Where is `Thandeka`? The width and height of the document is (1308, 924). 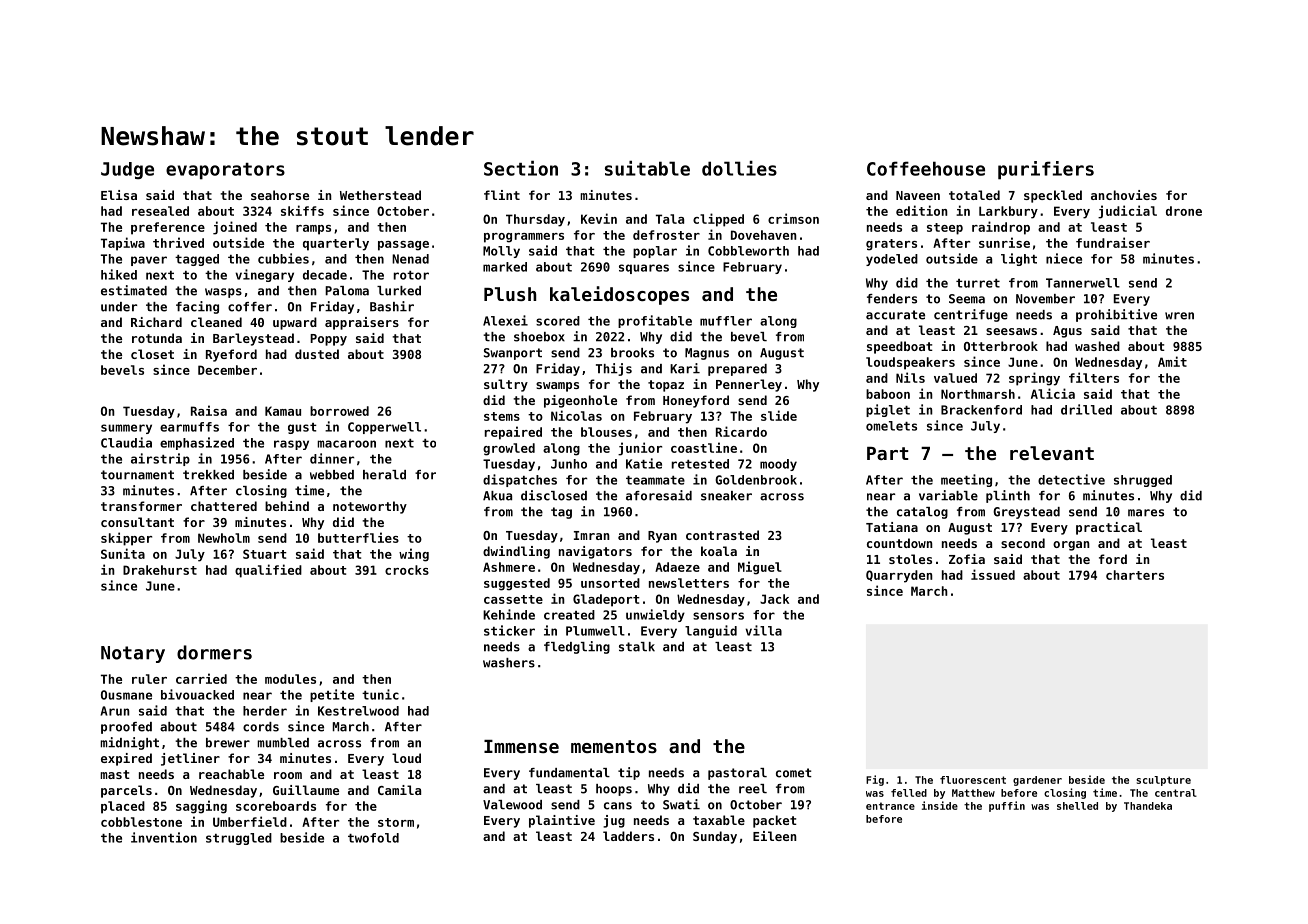
Thandeka is located at coordinates (1148, 806).
